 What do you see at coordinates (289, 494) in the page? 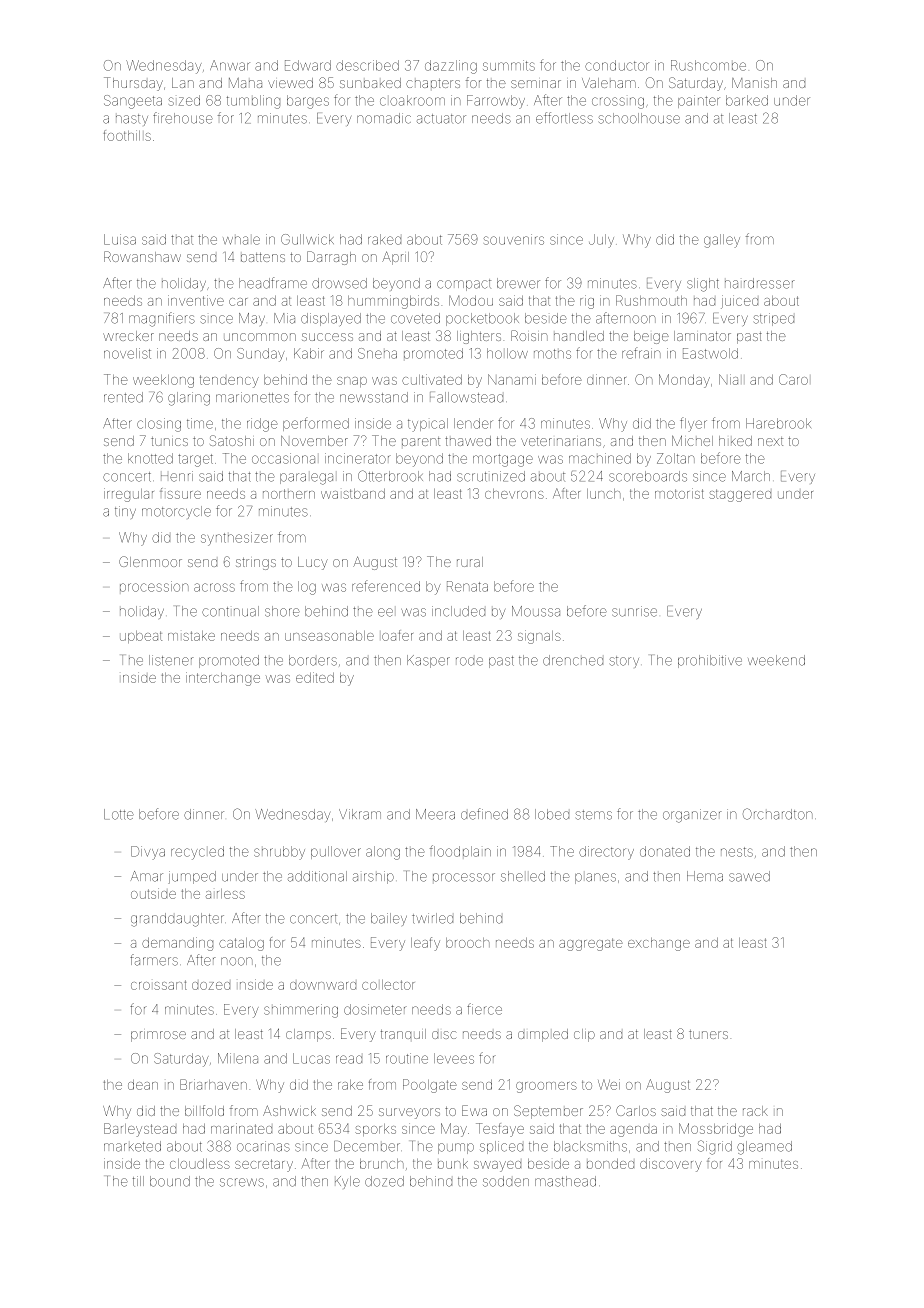
I see `northern` at bounding box center [289, 494].
